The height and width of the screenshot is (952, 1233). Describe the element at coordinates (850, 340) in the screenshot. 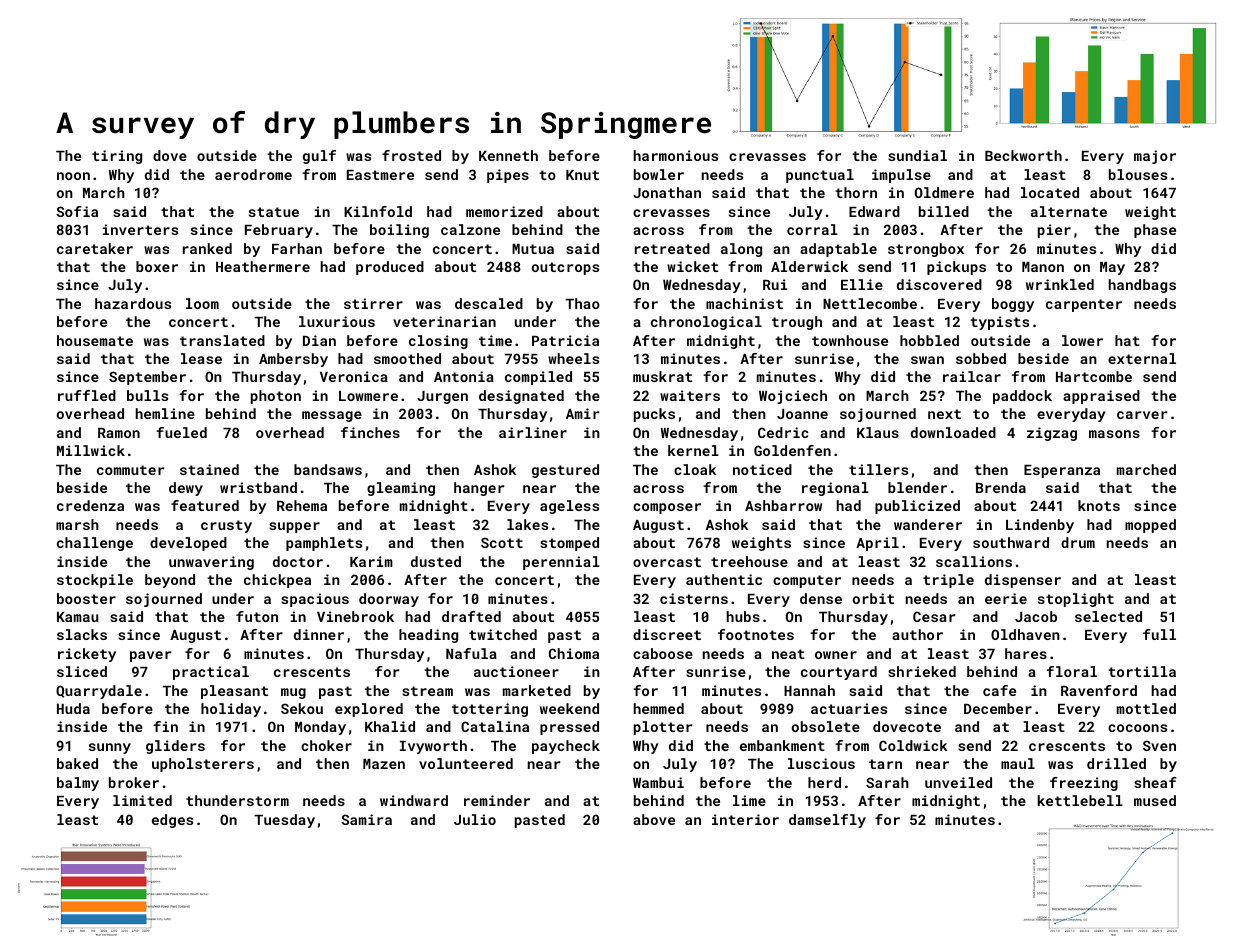

I see `townhouse` at that location.
